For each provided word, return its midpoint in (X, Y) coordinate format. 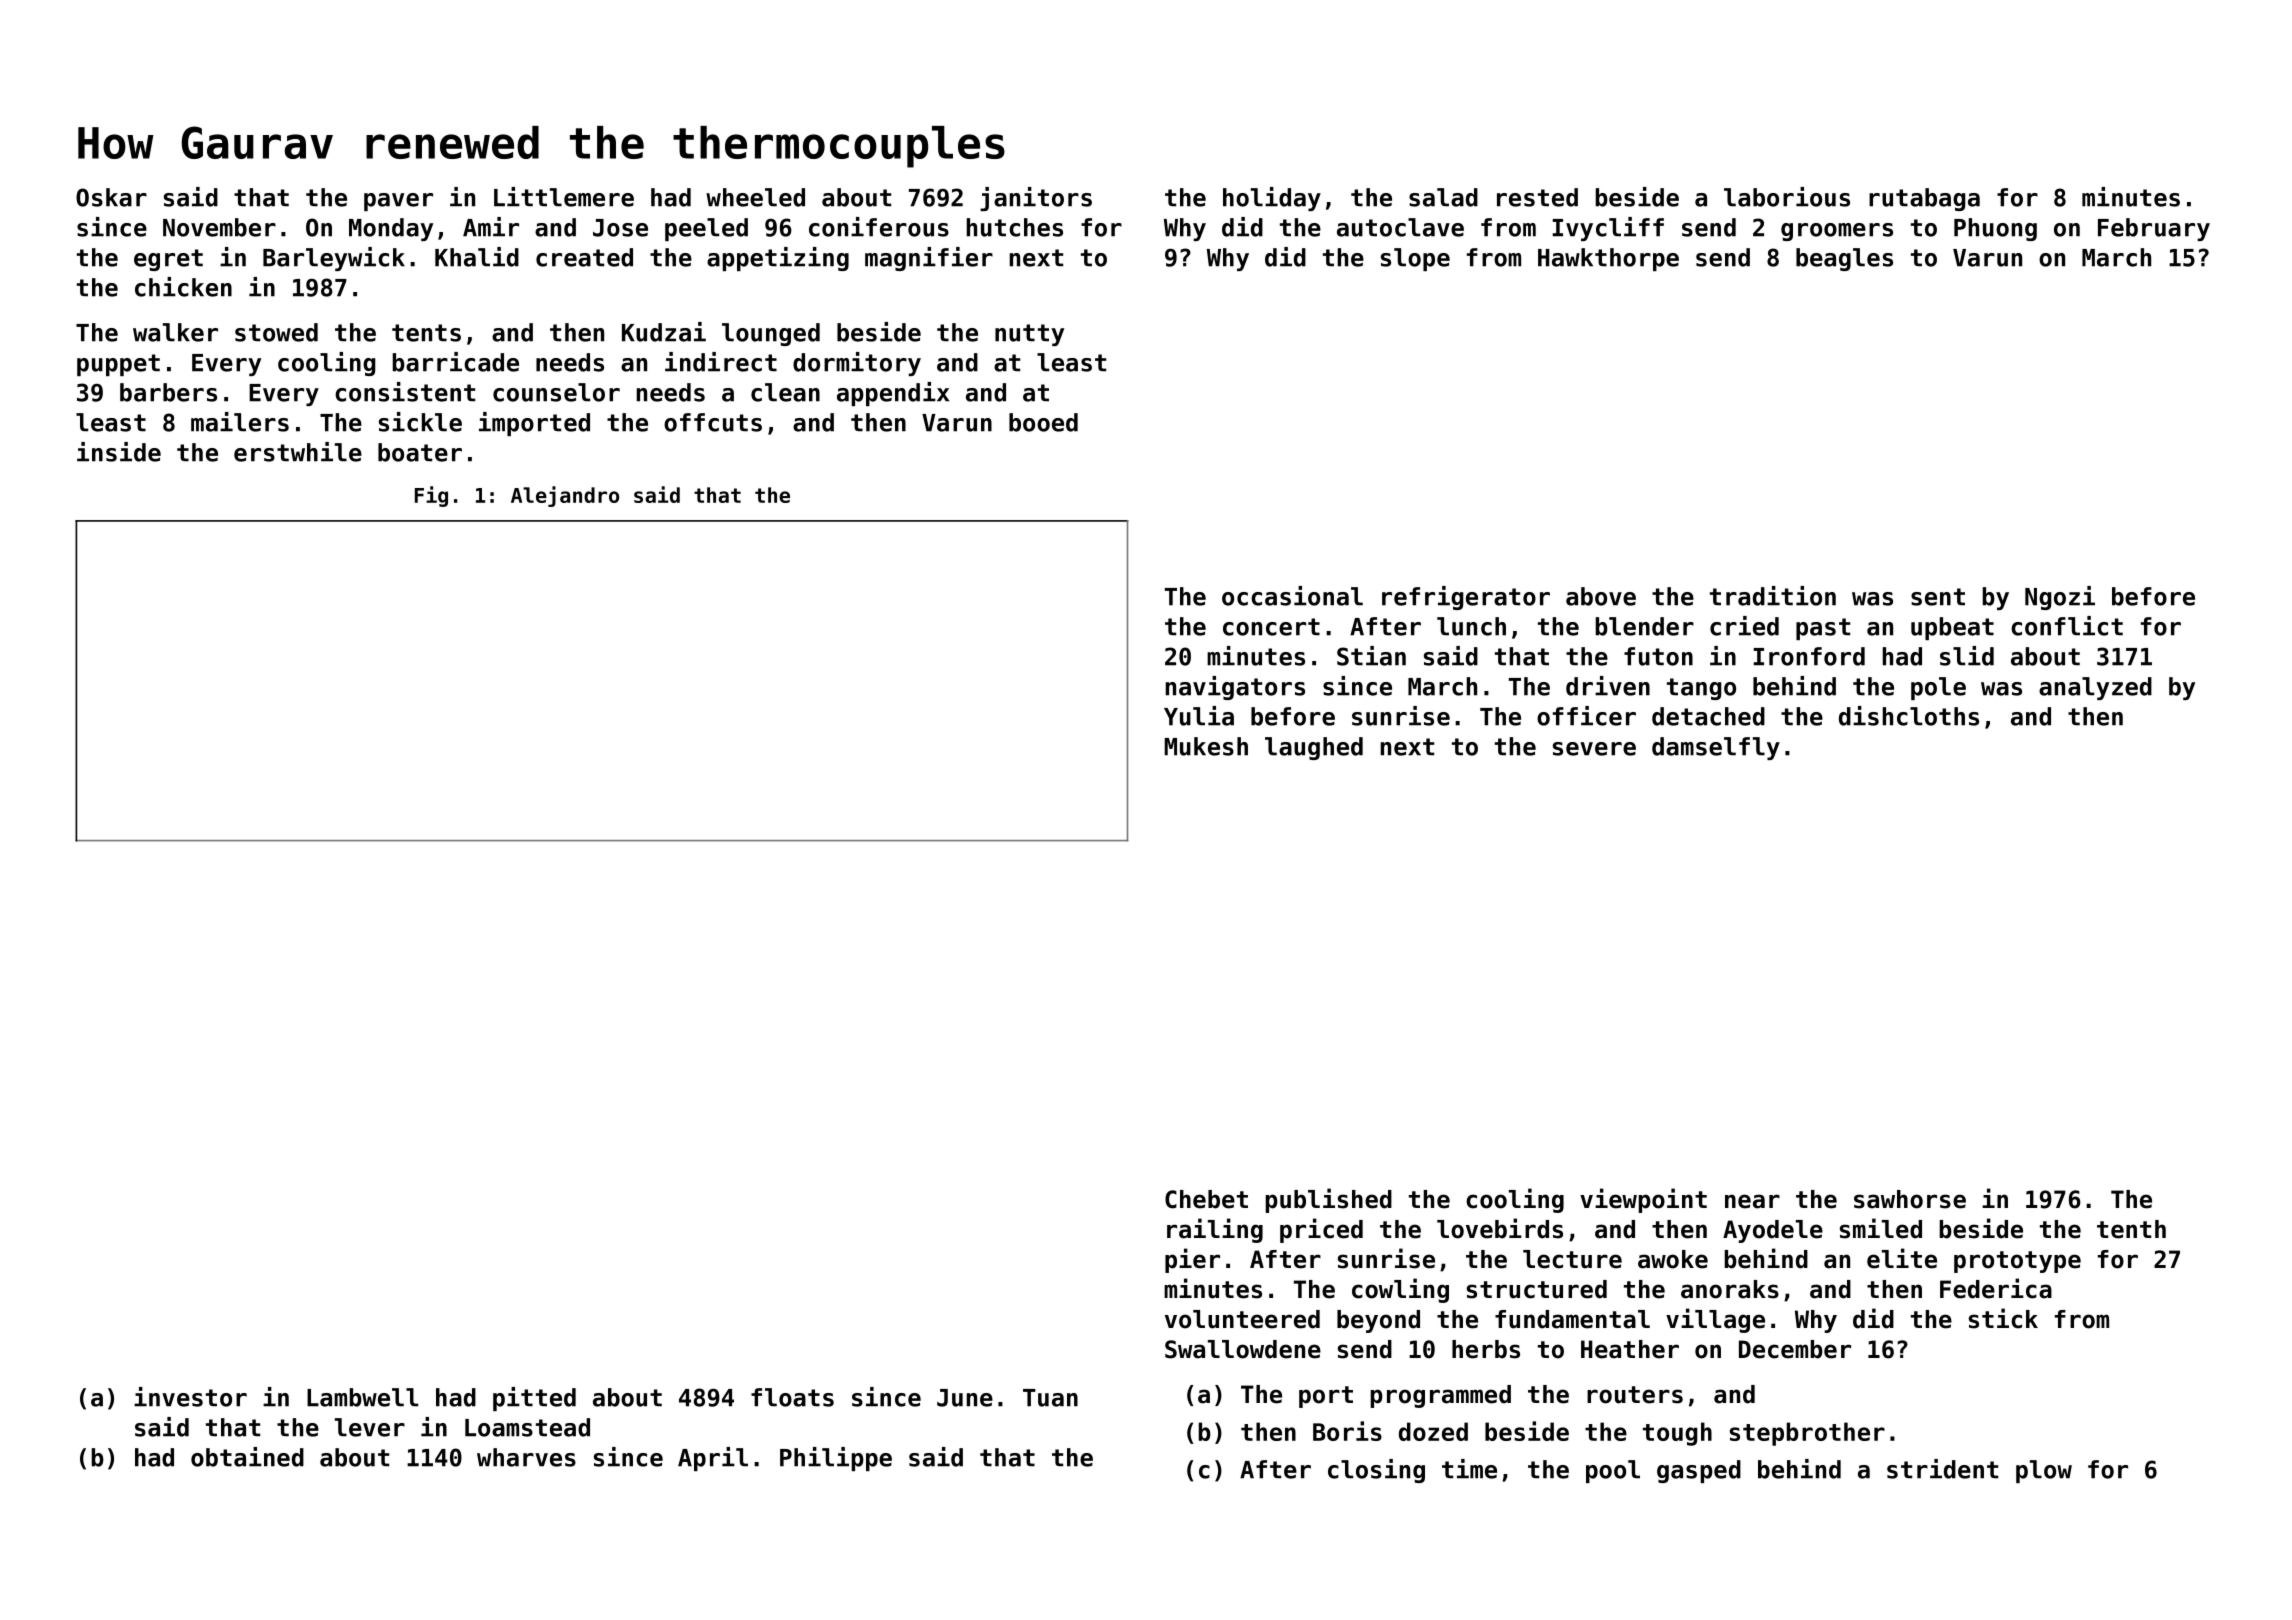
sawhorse (1910, 1199)
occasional (1292, 596)
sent (1938, 597)
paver (398, 202)
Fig (431, 496)
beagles (1844, 259)
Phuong (1995, 229)
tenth (2131, 1229)
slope (1415, 259)
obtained (247, 1457)
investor (190, 1397)
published (1328, 1200)
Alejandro (565, 496)
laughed (1314, 748)
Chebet (1206, 1199)
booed (1043, 422)
